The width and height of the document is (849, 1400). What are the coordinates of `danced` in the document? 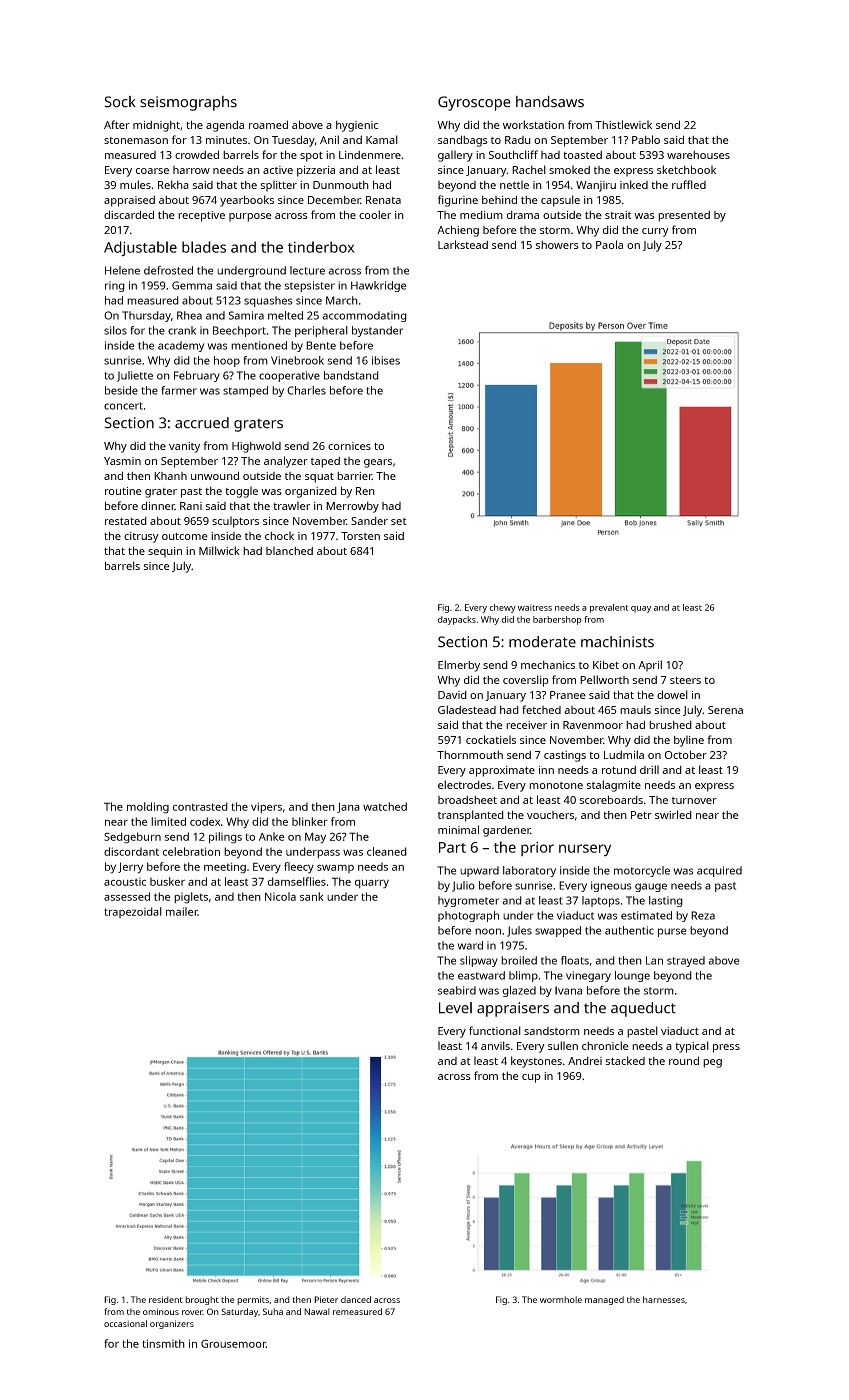 It's located at (356, 1299).
